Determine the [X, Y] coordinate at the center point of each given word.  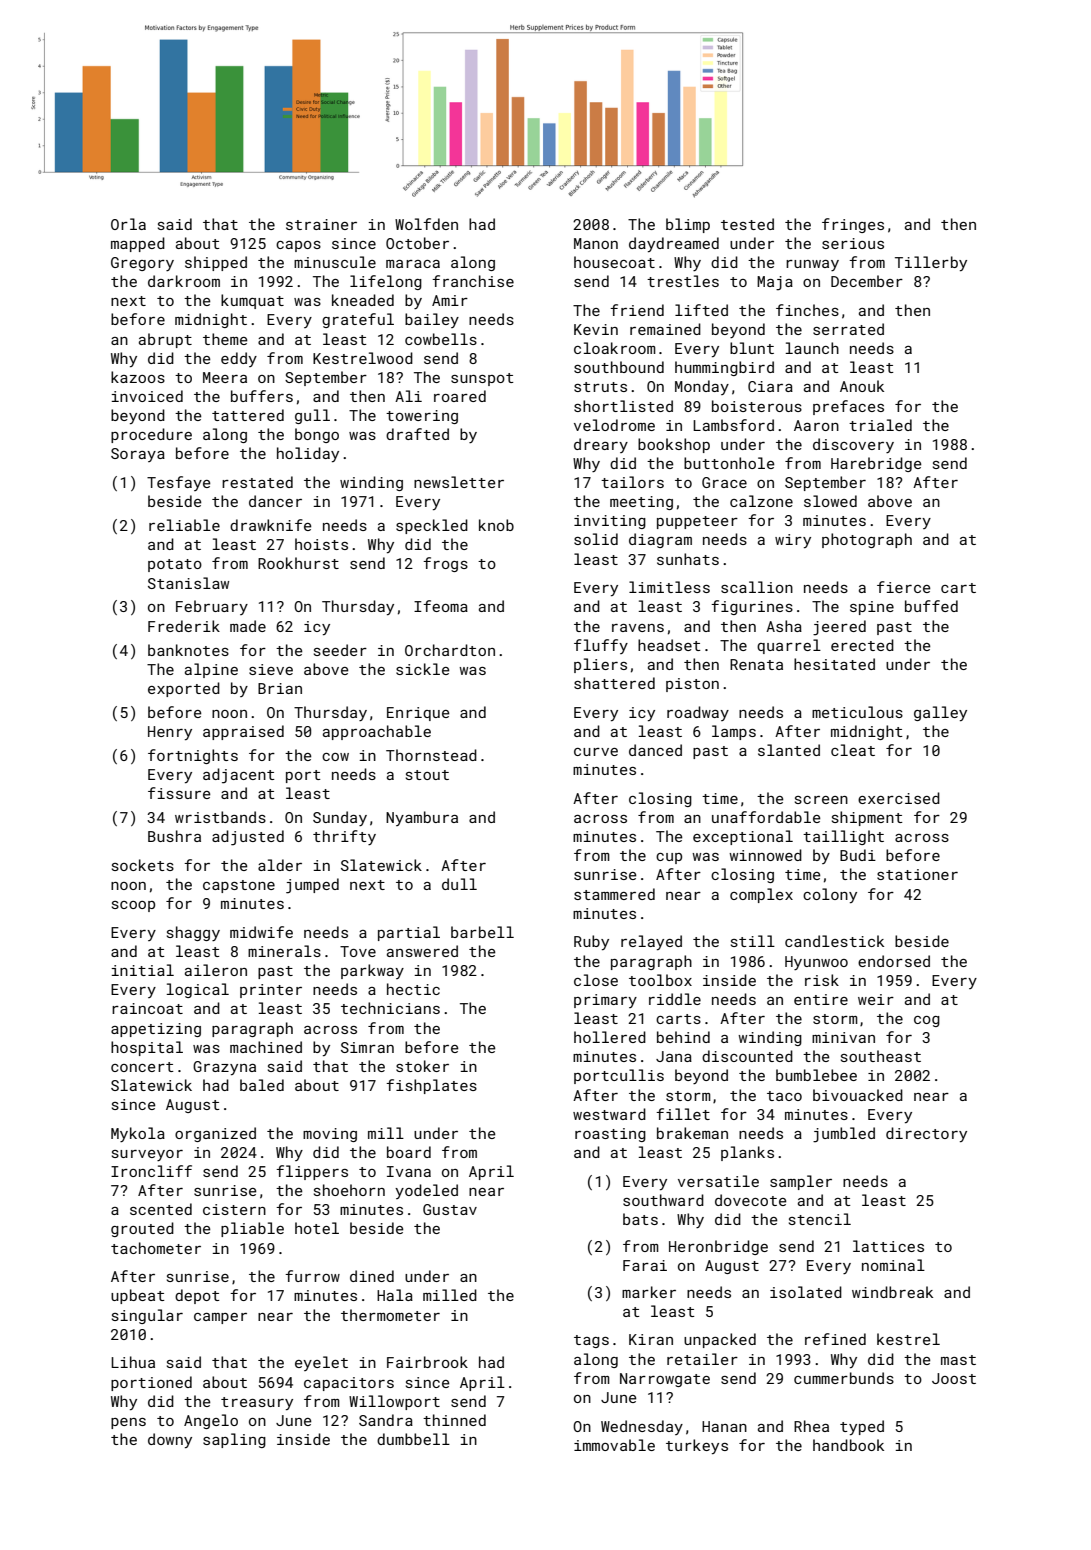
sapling [234, 1440]
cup [669, 858]
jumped [312, 886]
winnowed [765, 855]
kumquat [252, 301]
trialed [880, 425]
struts [600, 387]
